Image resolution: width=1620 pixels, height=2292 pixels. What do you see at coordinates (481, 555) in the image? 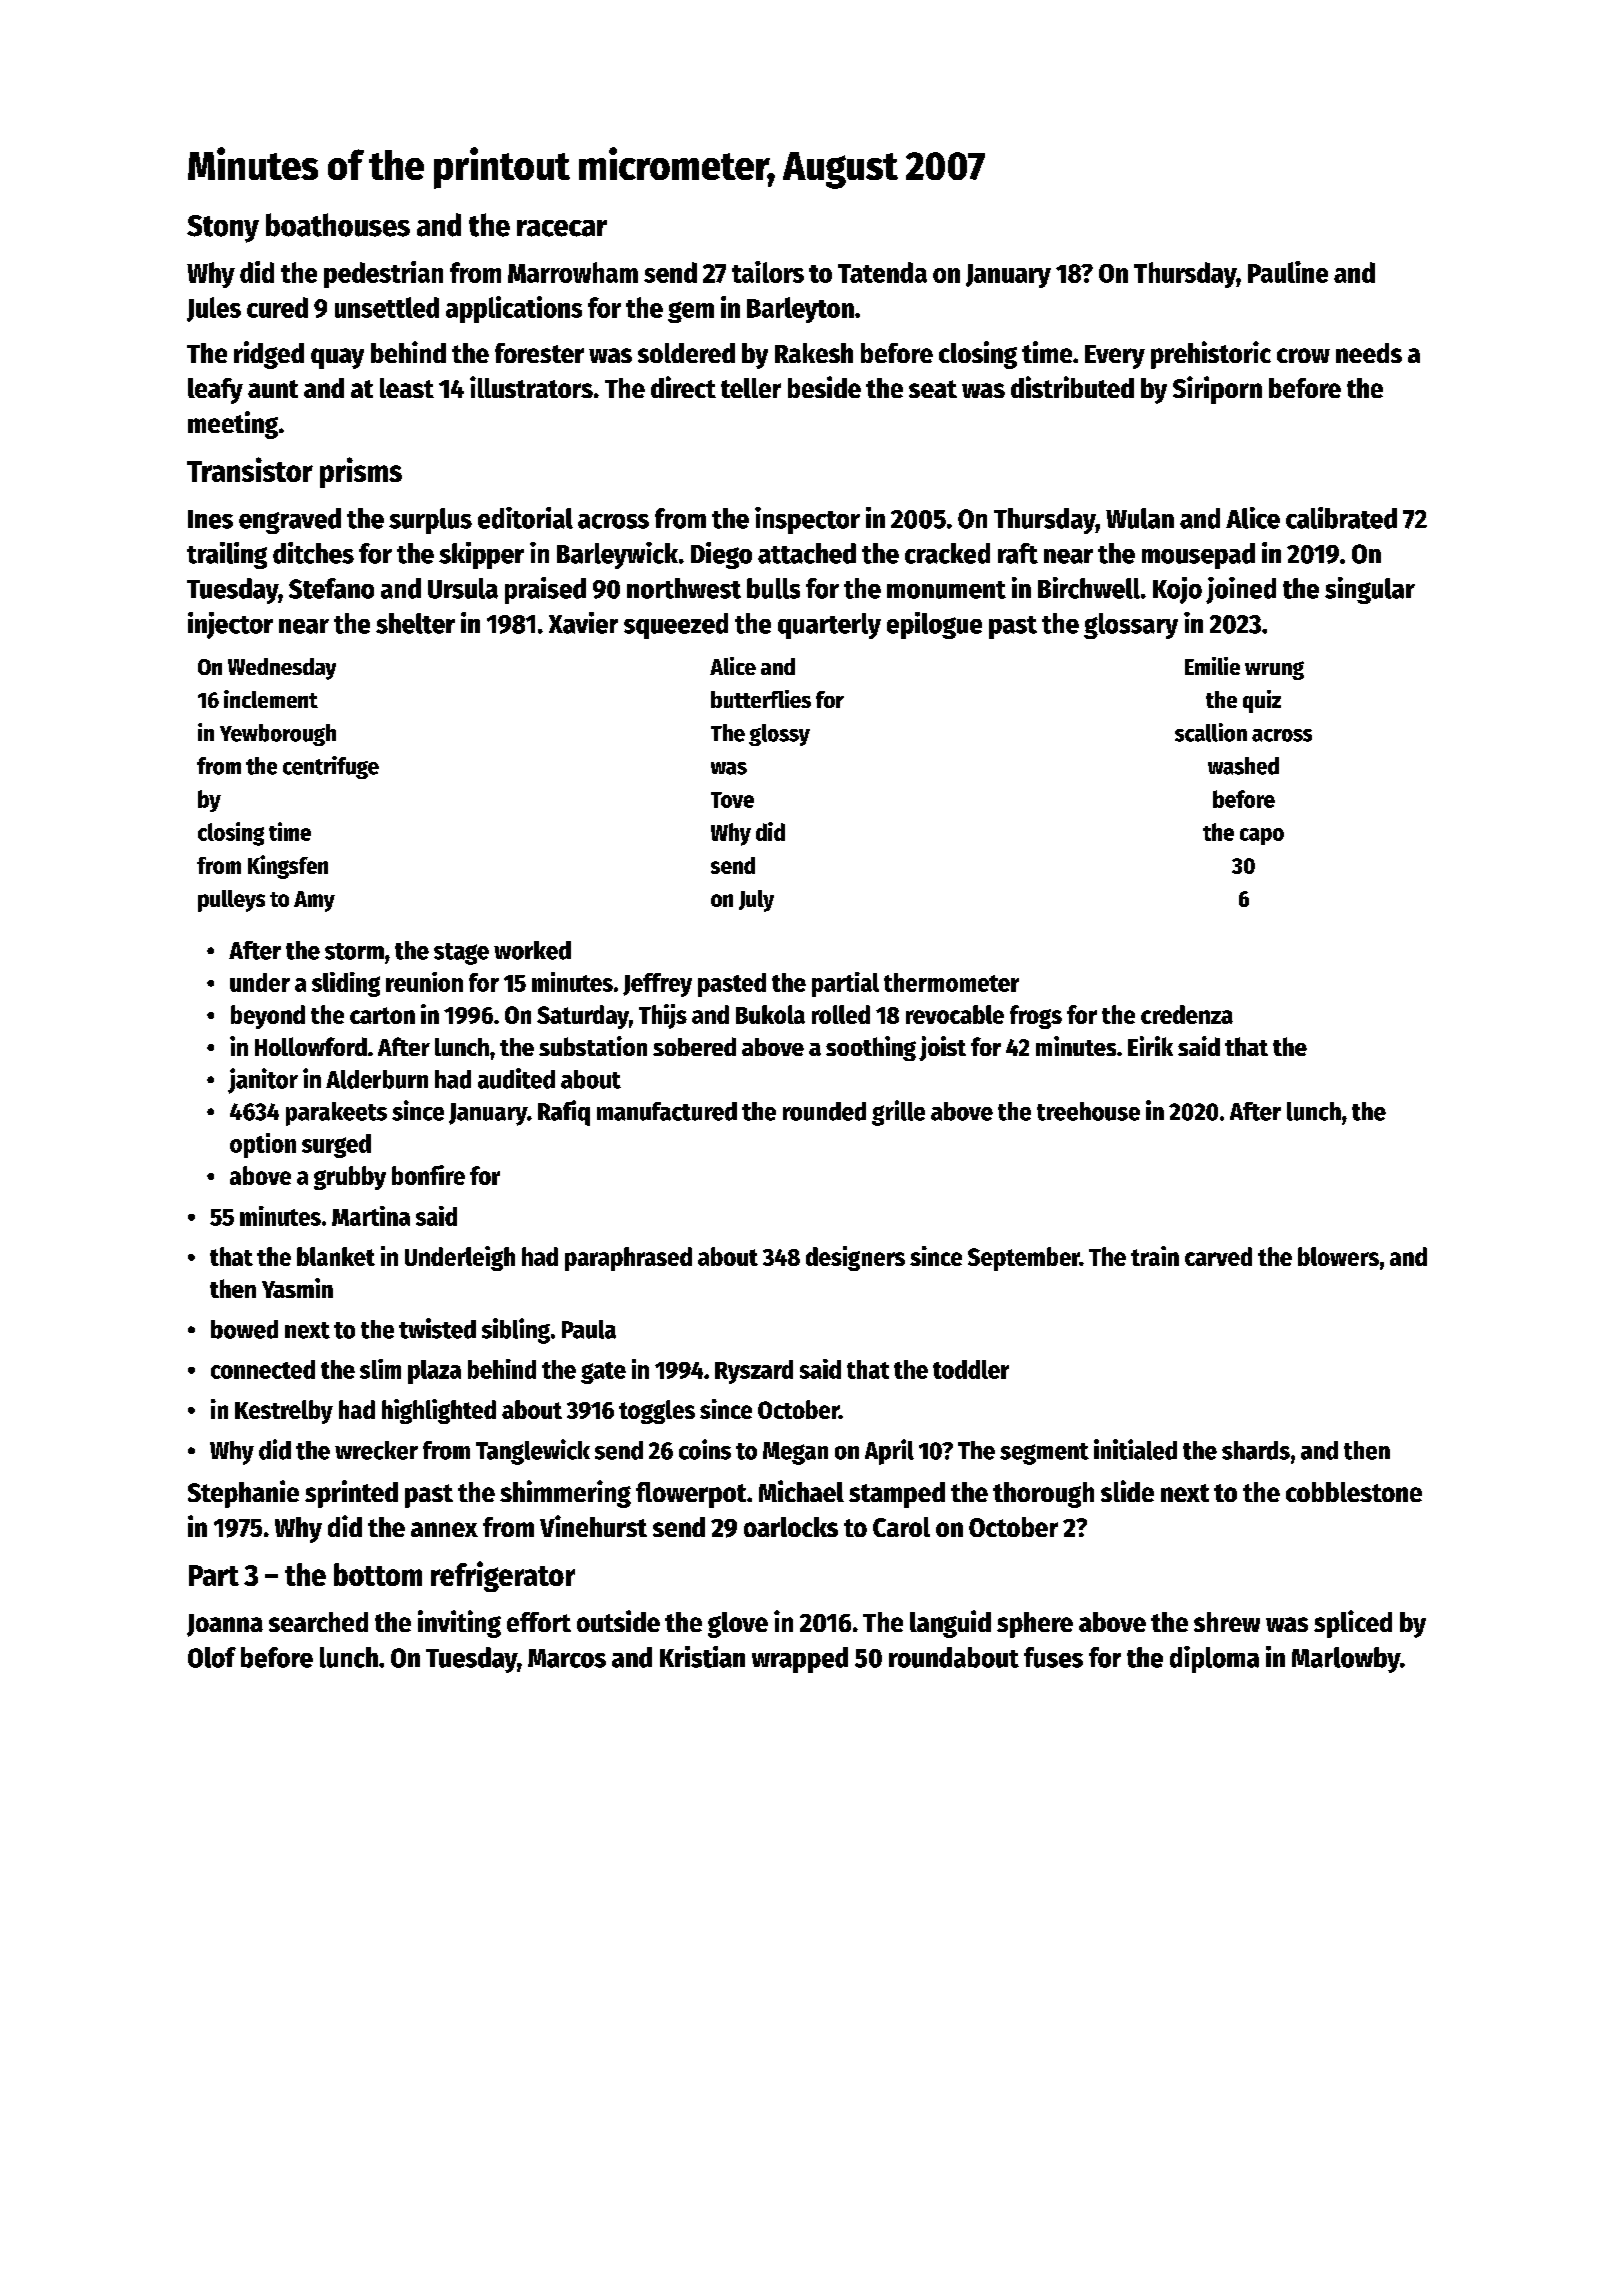
I see `skipper` at bounding box center [481, 555].
